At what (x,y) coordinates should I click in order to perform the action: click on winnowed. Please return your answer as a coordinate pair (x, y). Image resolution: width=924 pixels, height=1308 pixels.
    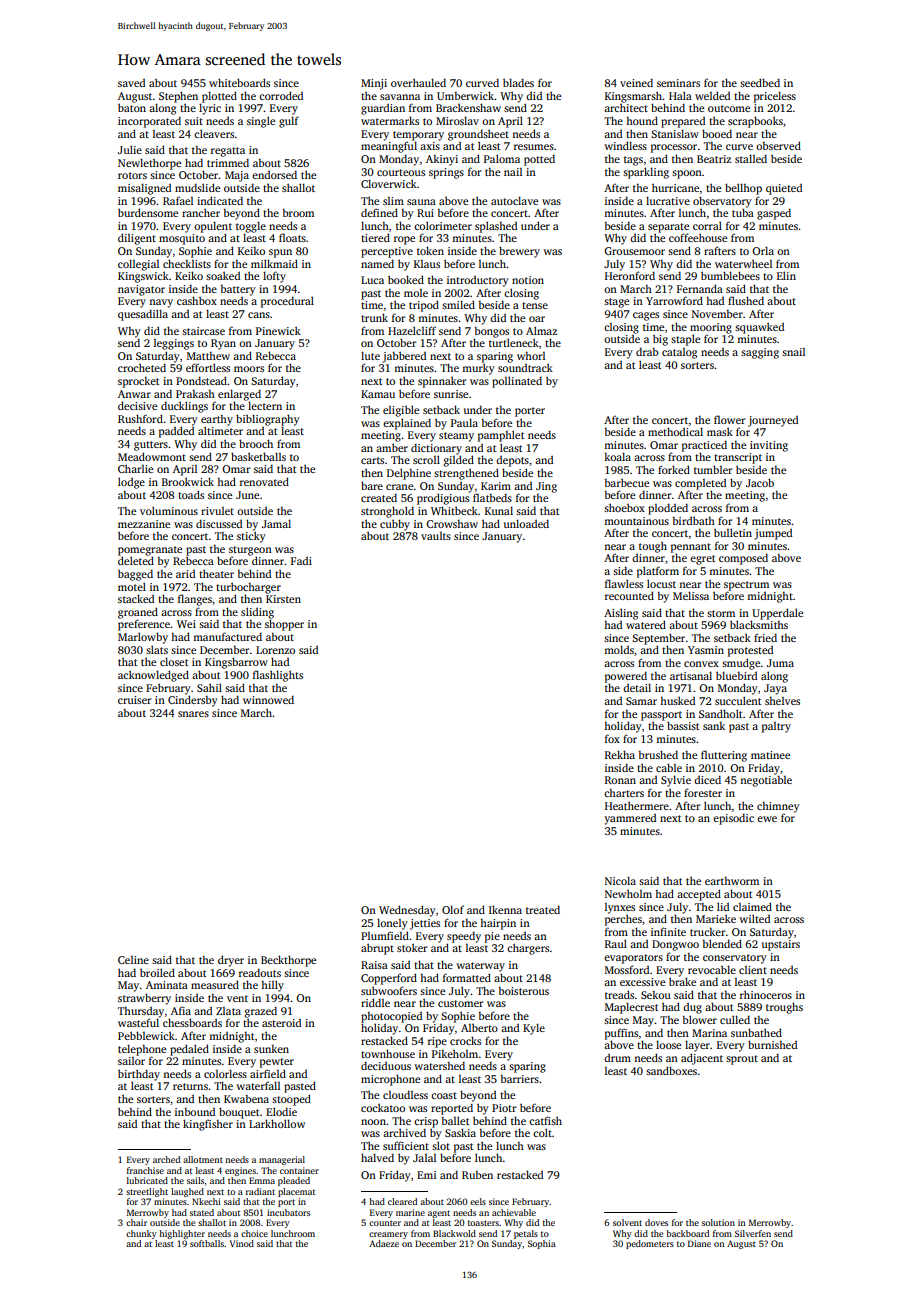
    Looking at the image, I should click on (268, 699).
